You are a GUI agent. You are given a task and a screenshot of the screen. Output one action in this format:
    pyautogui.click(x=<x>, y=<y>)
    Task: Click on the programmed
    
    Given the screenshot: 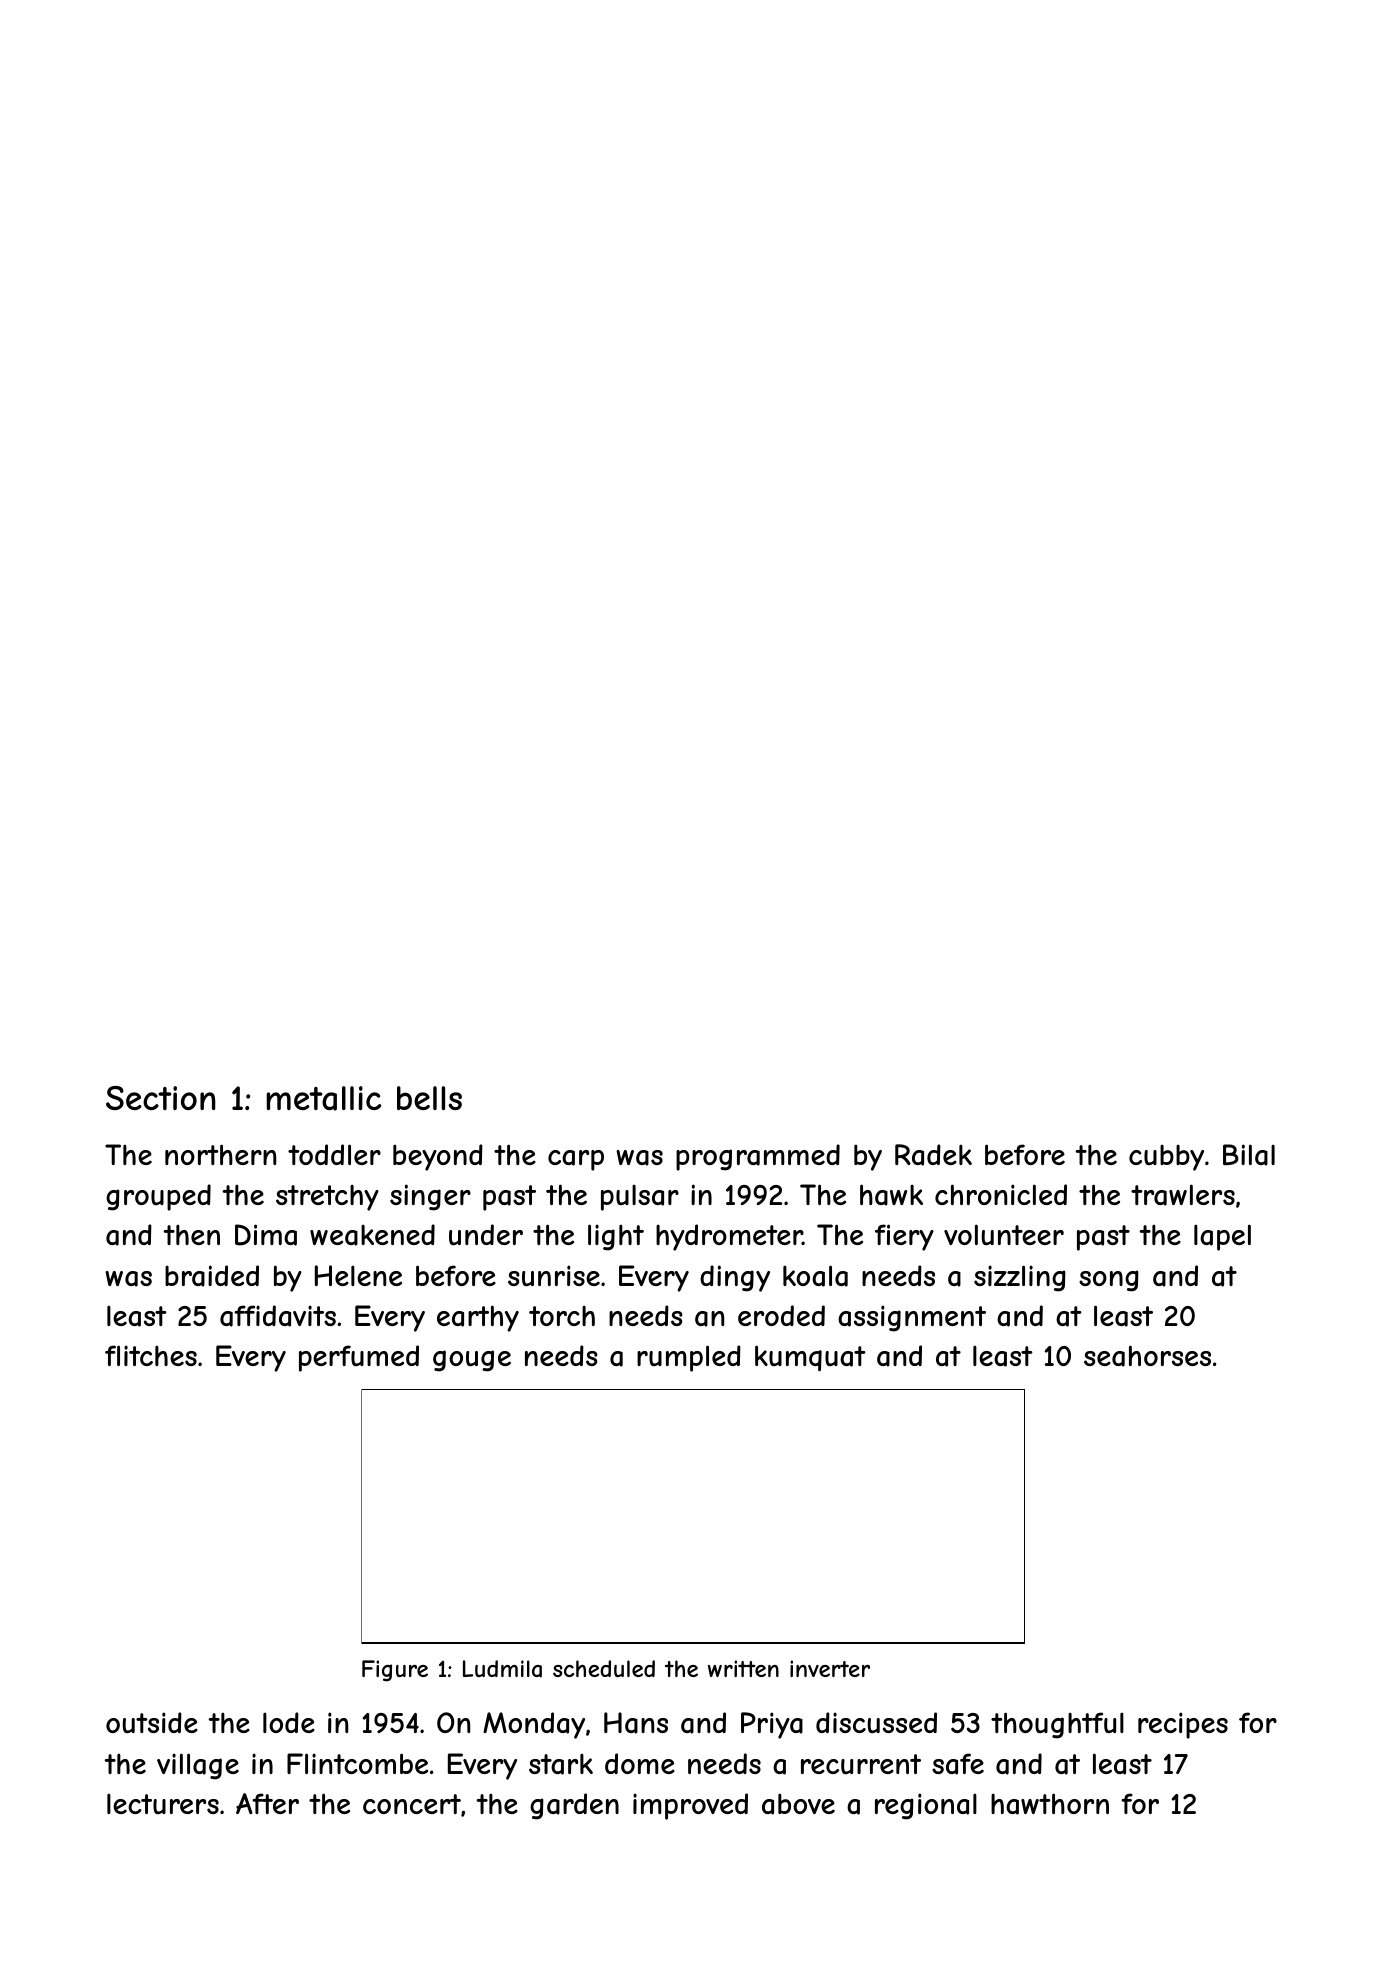 What is the action you would take?
    pyautogui.click(x=758, y=1157)
